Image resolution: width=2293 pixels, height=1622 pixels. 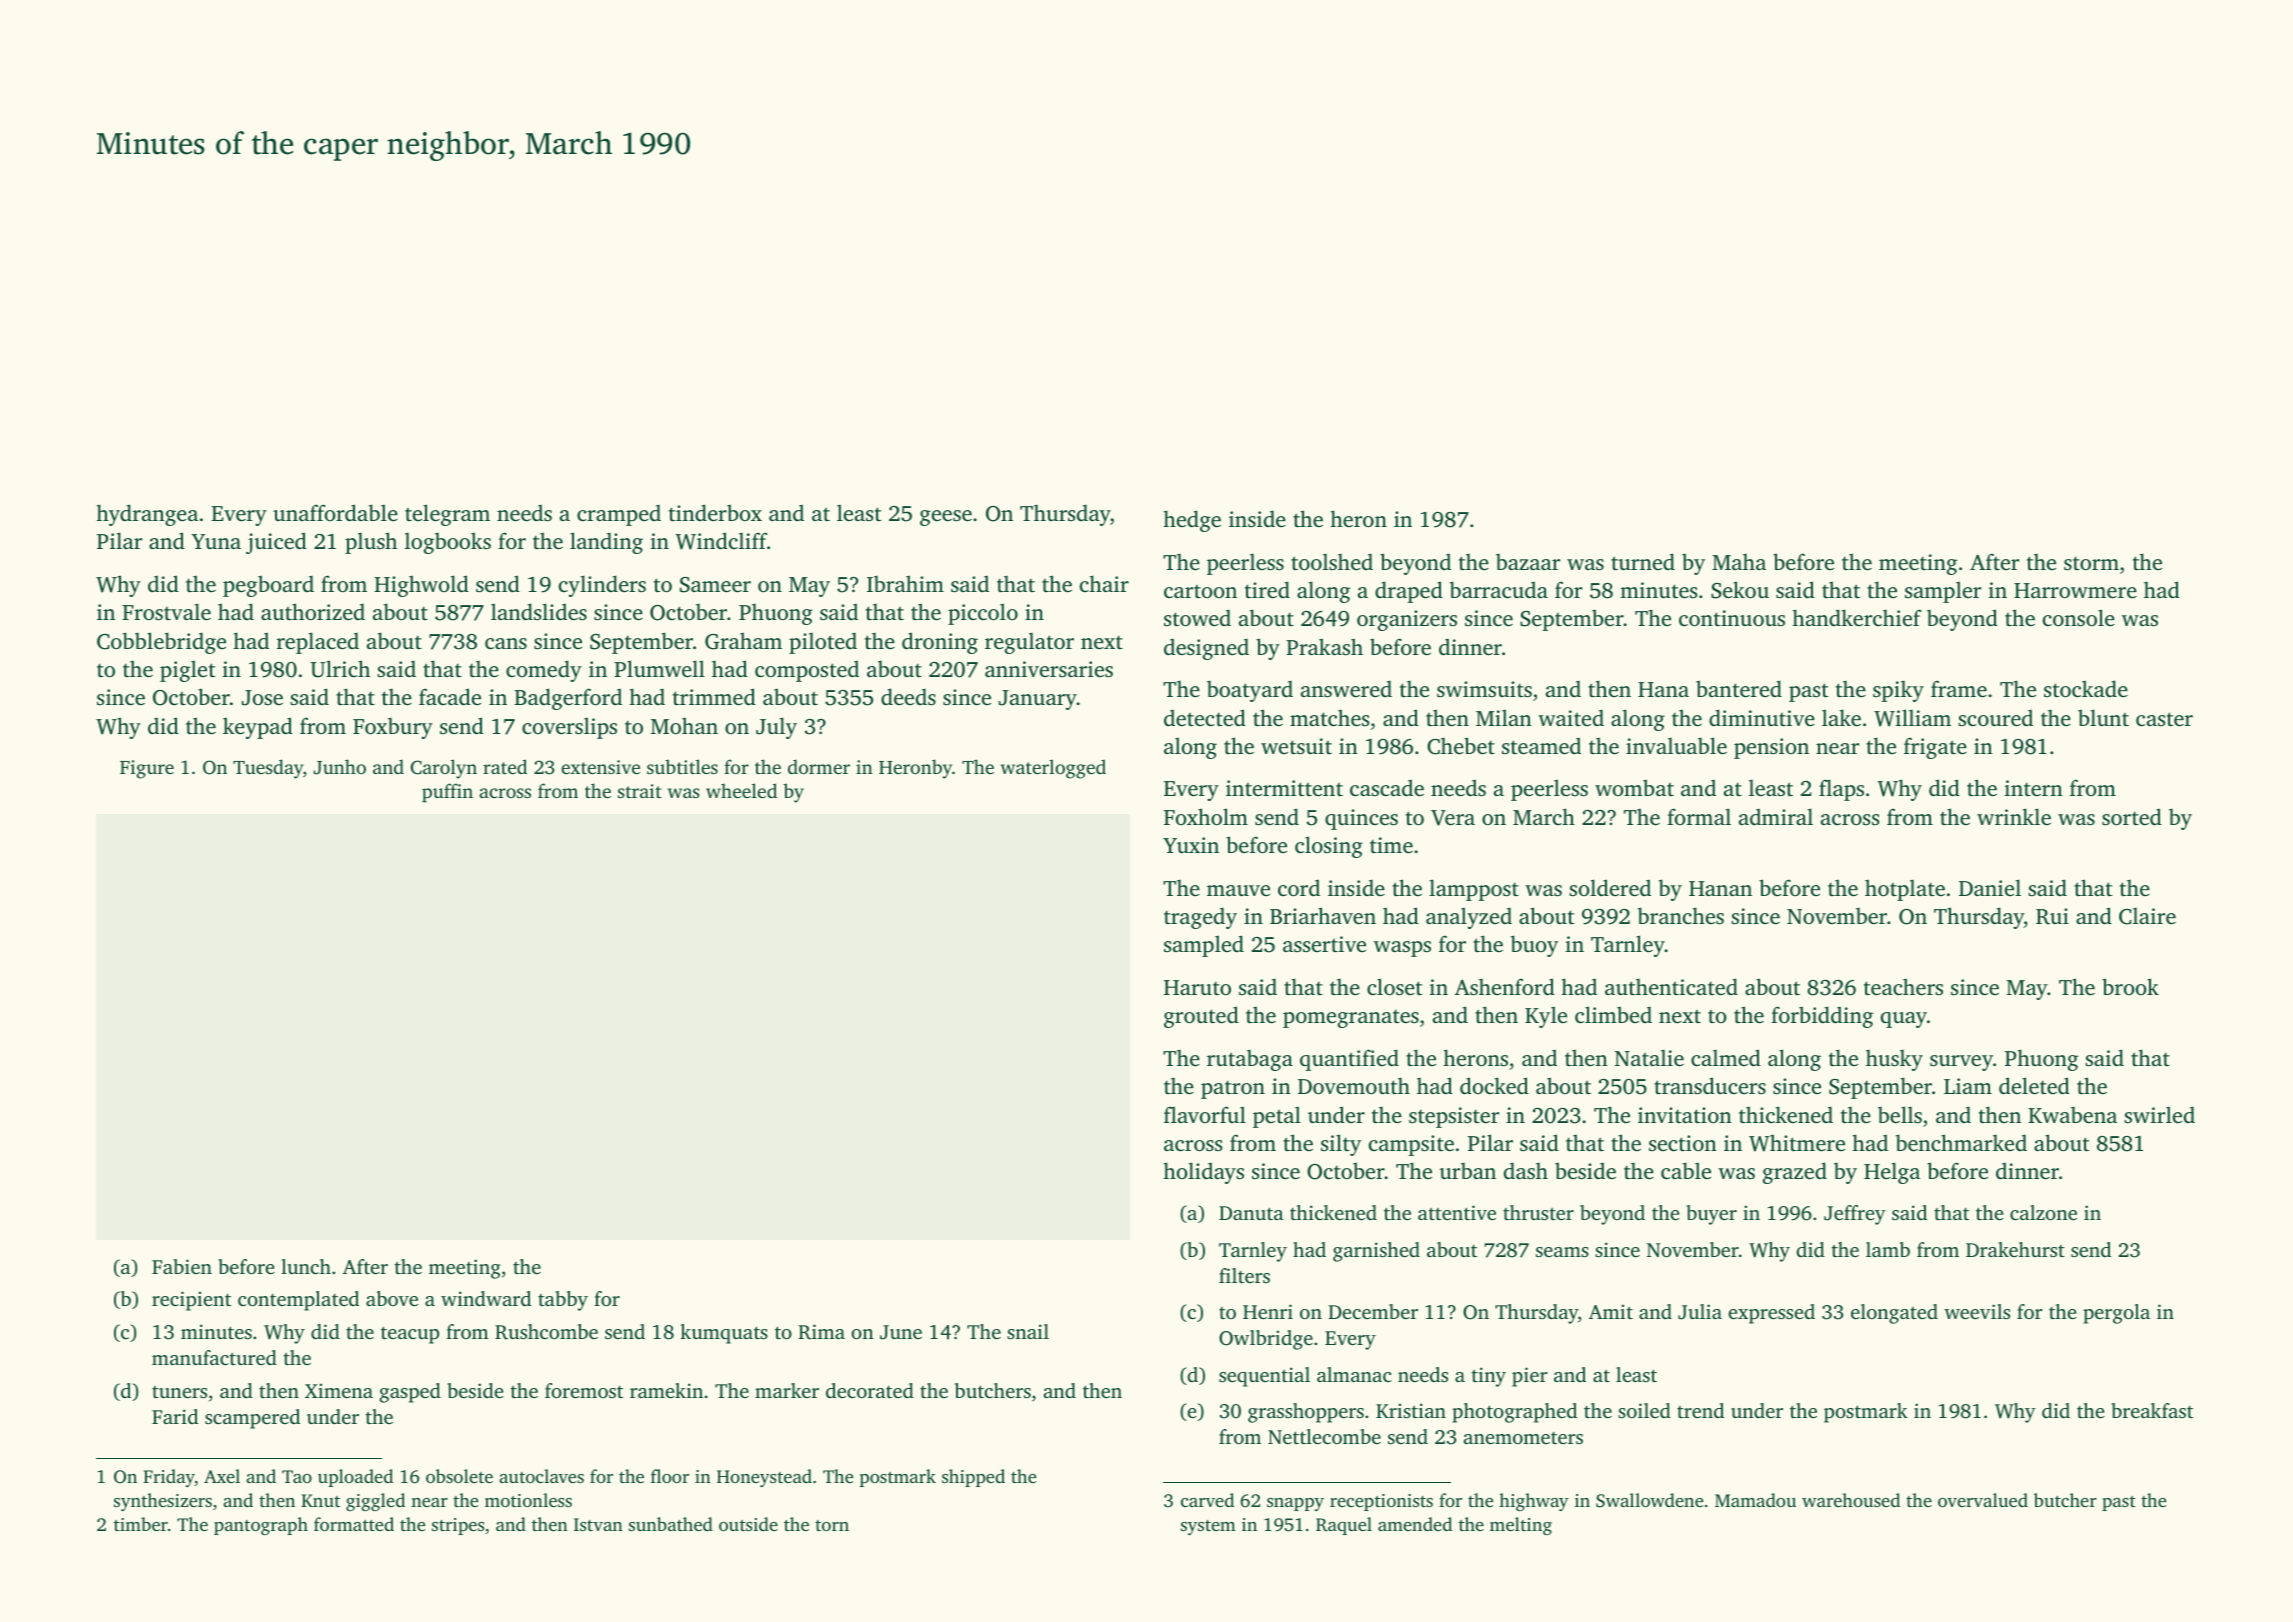 What do you see at coordinates (182, 1266) in the screenshot?
I see `Fabien` at bounding box center [182, 1266].
